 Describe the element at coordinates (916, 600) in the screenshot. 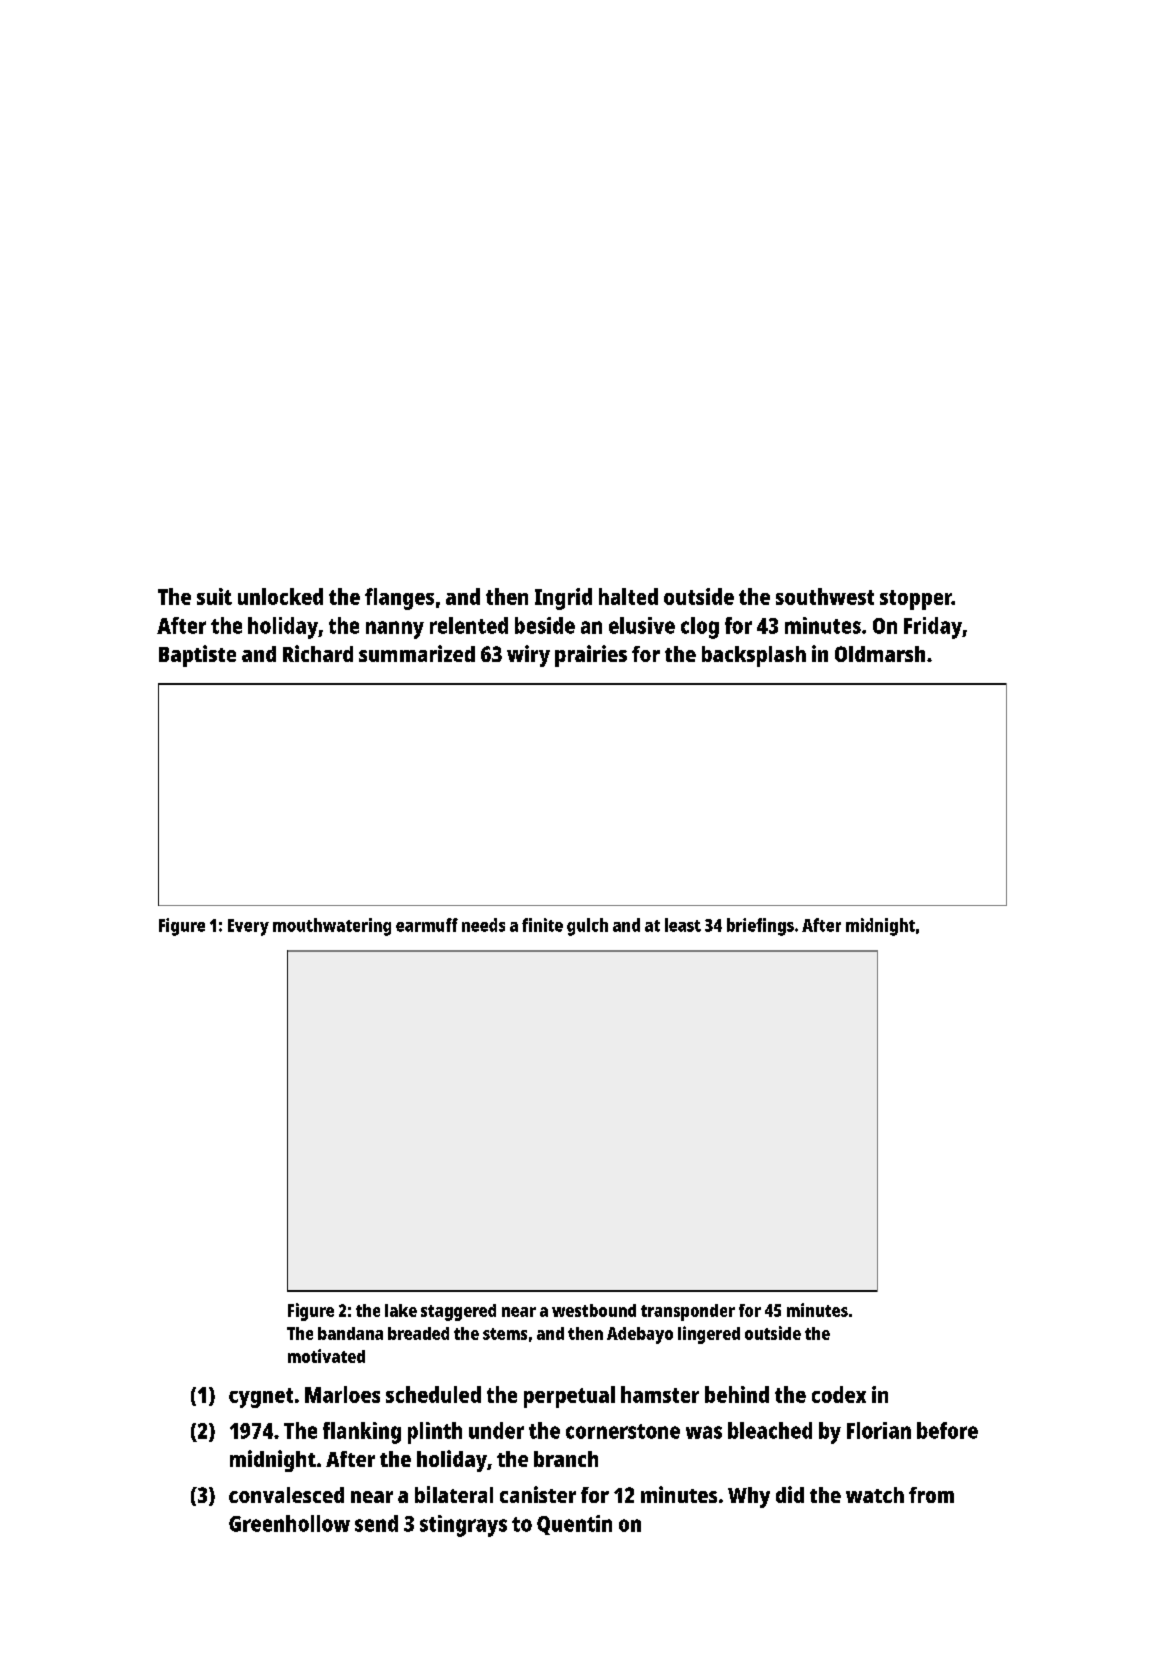

I see `stopper` at that location.
